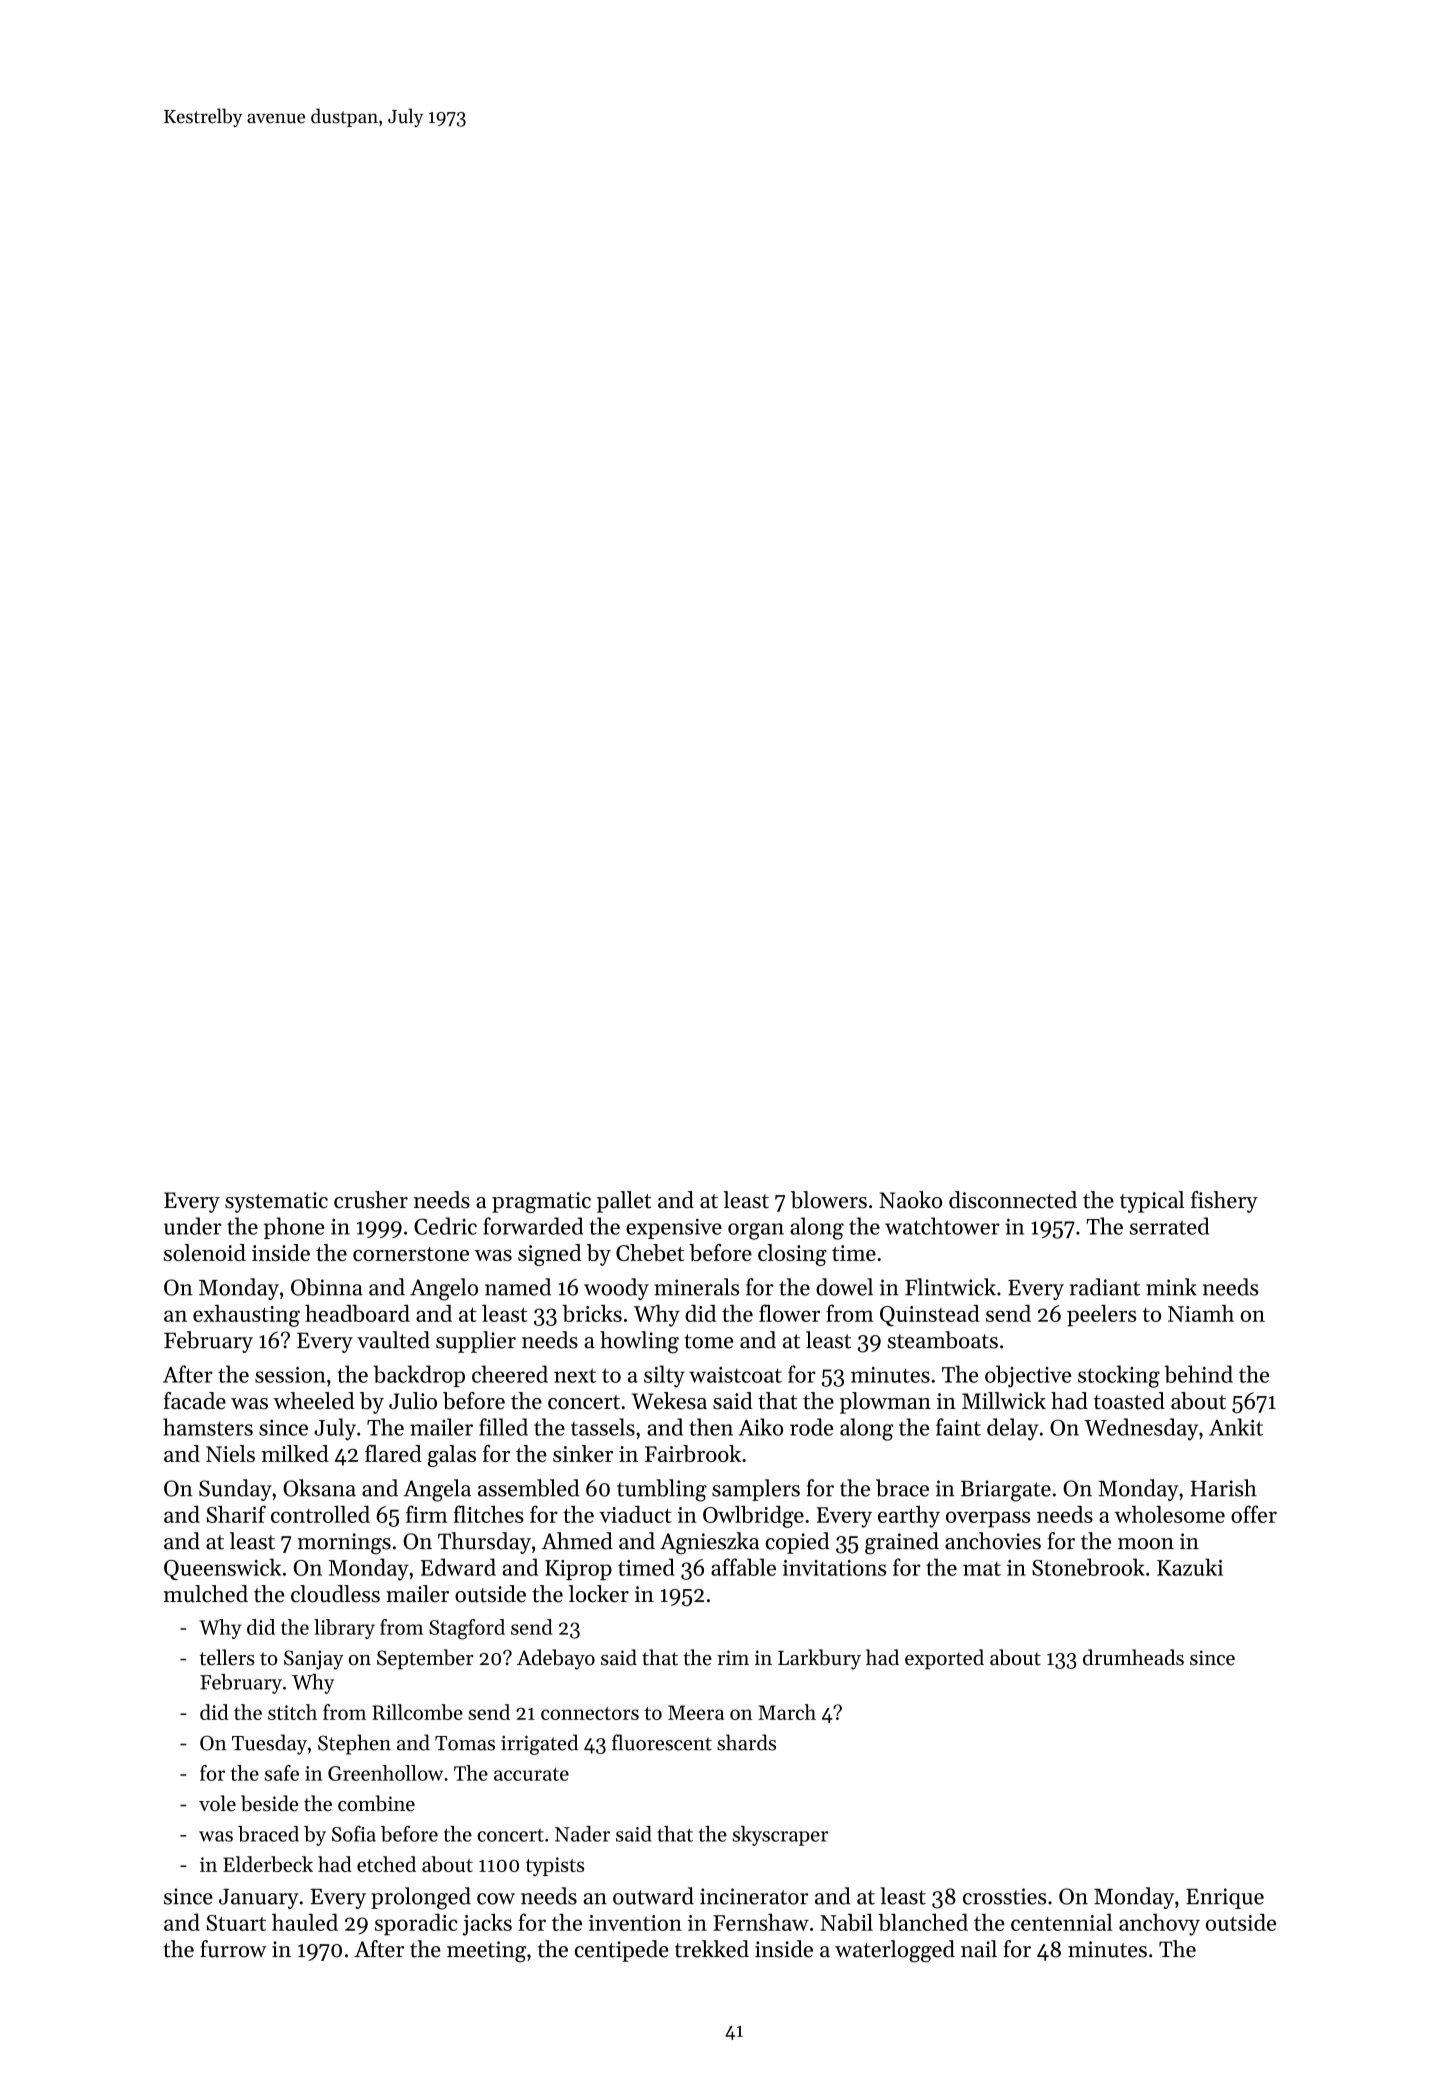 Image resolution: width=1450 pixels, height=2100 pixels. I want to click on systematic, so click(276, 1202).
